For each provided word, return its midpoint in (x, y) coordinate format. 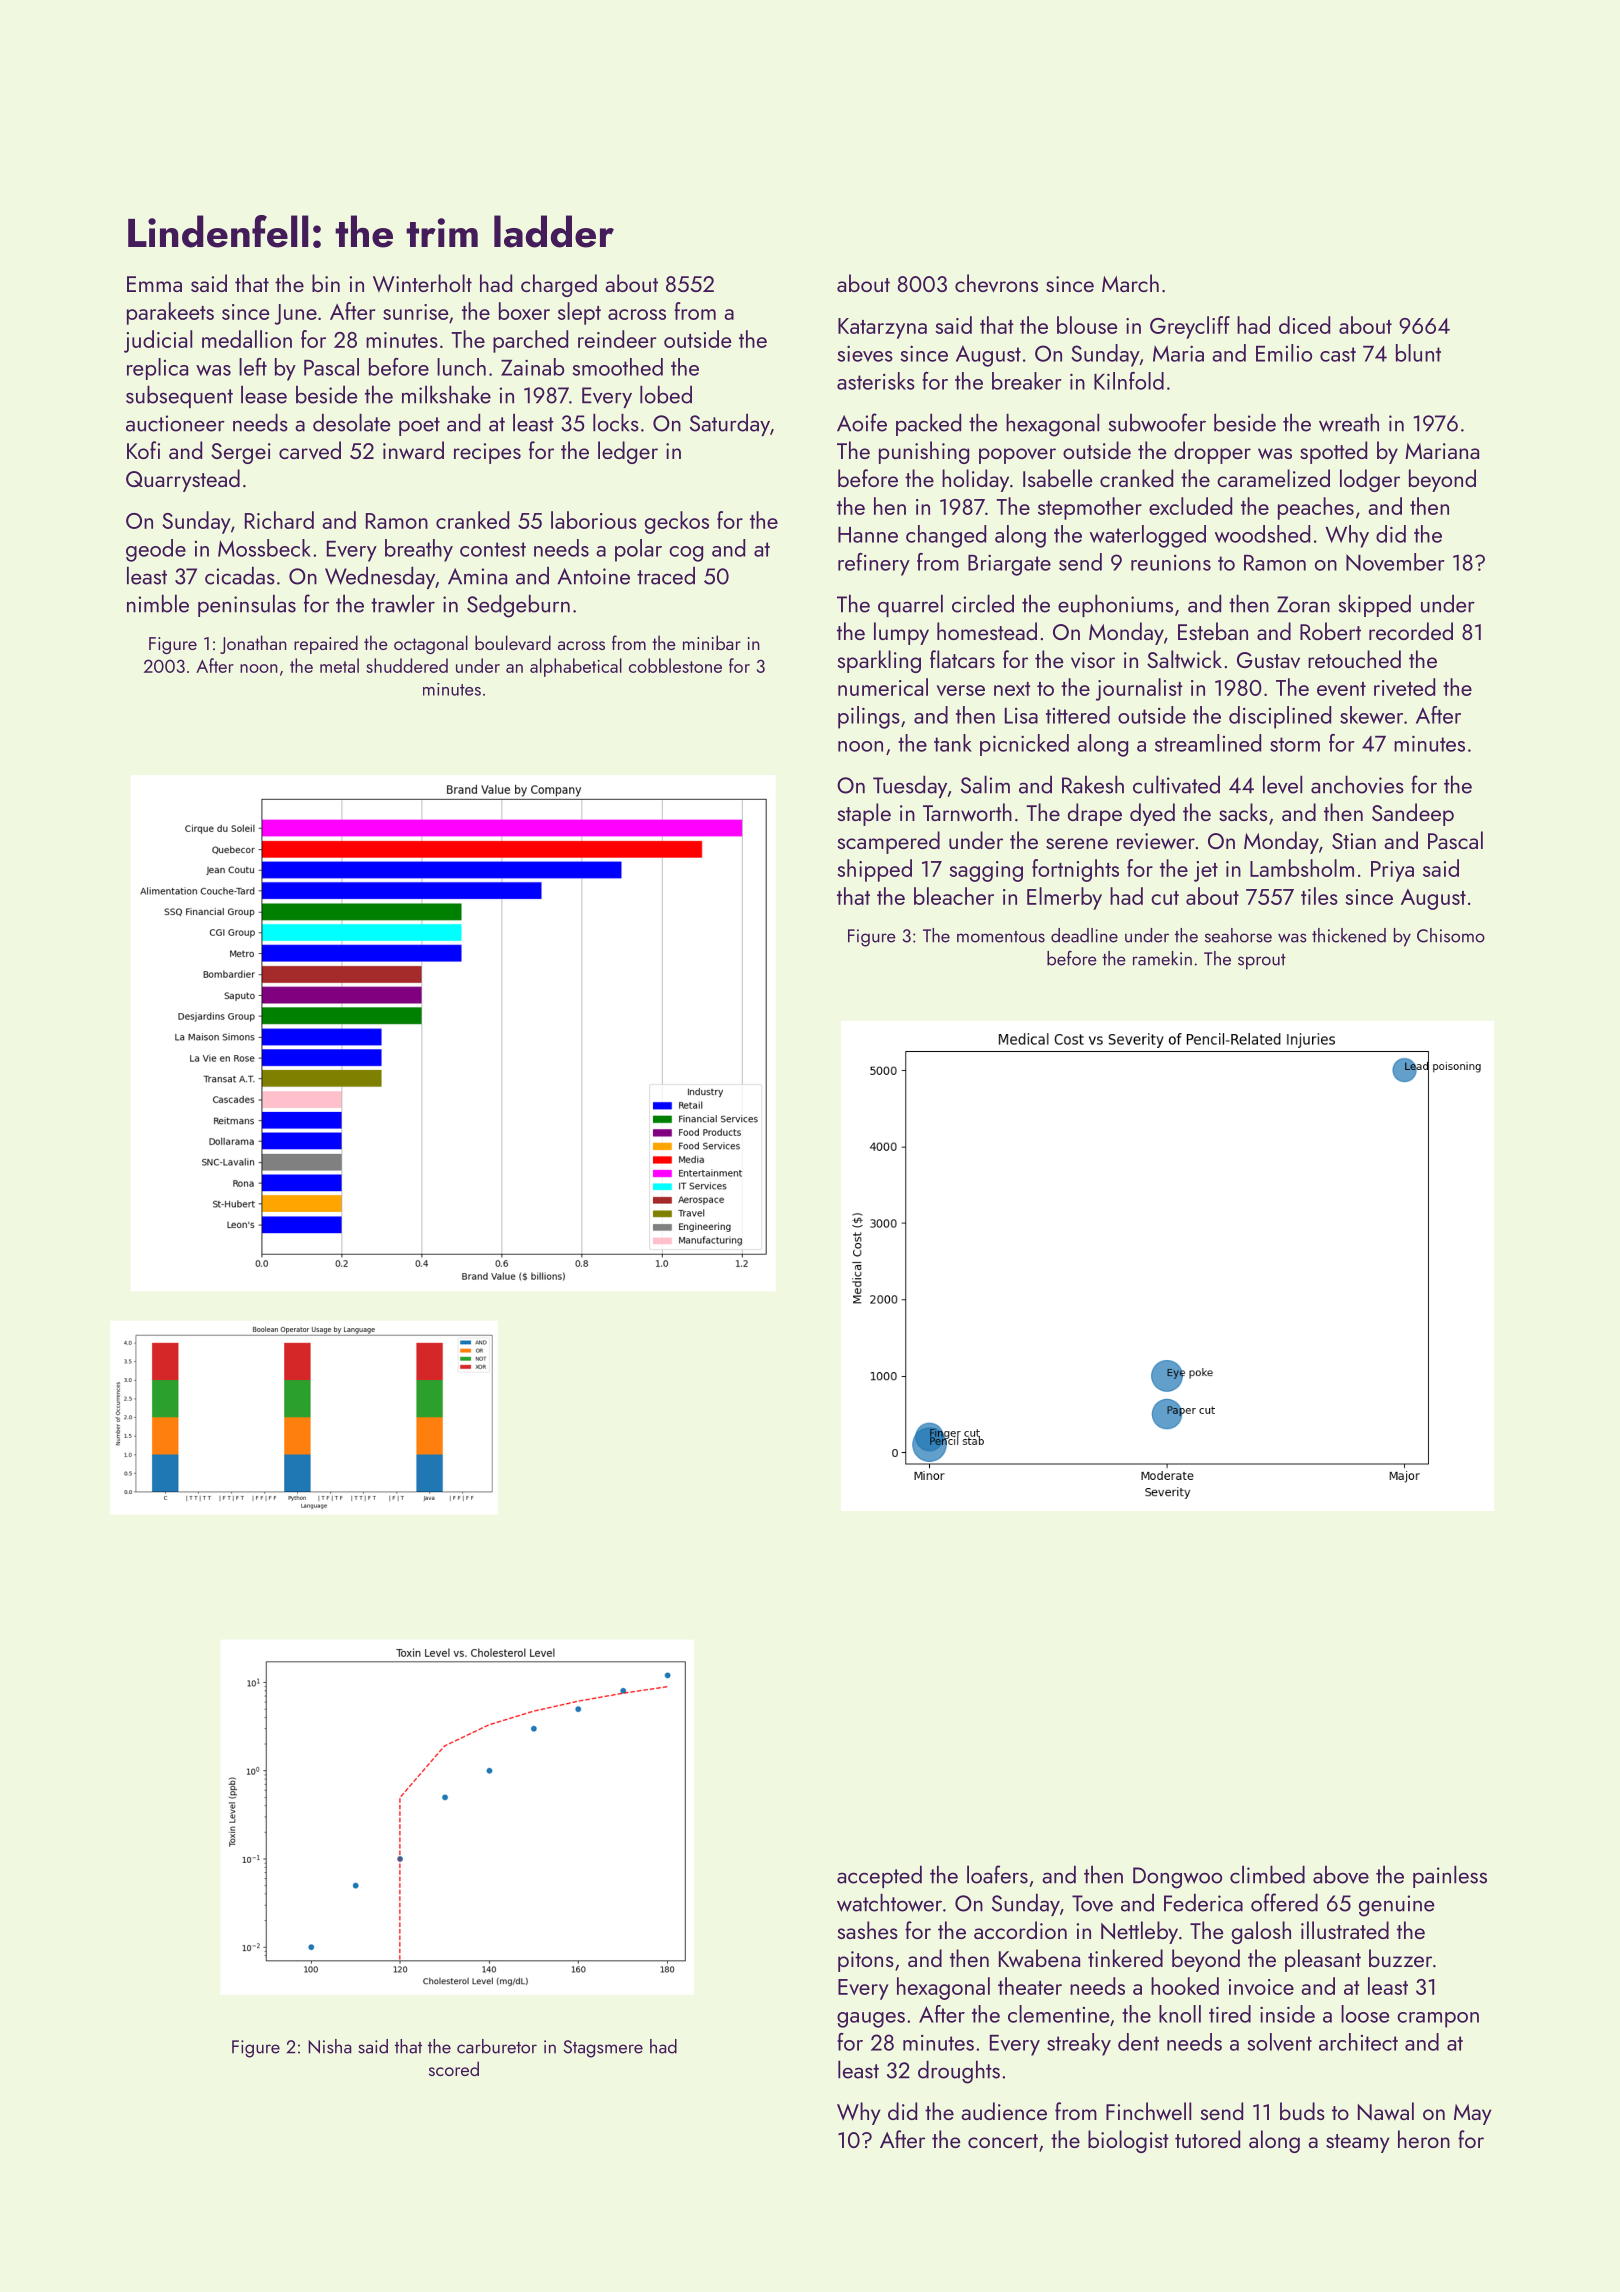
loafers (997, 1874)
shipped (874, 870)
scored (454, 2068)
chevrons (996, 283)
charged (559, 285)
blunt (1418, 353)
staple (864, 814)
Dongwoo (1177, 1878)
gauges (871, 2020)
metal (339, 665)
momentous (1001, 937)
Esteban (1213, 631)
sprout (1262, 962)
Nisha (330, 2046)
